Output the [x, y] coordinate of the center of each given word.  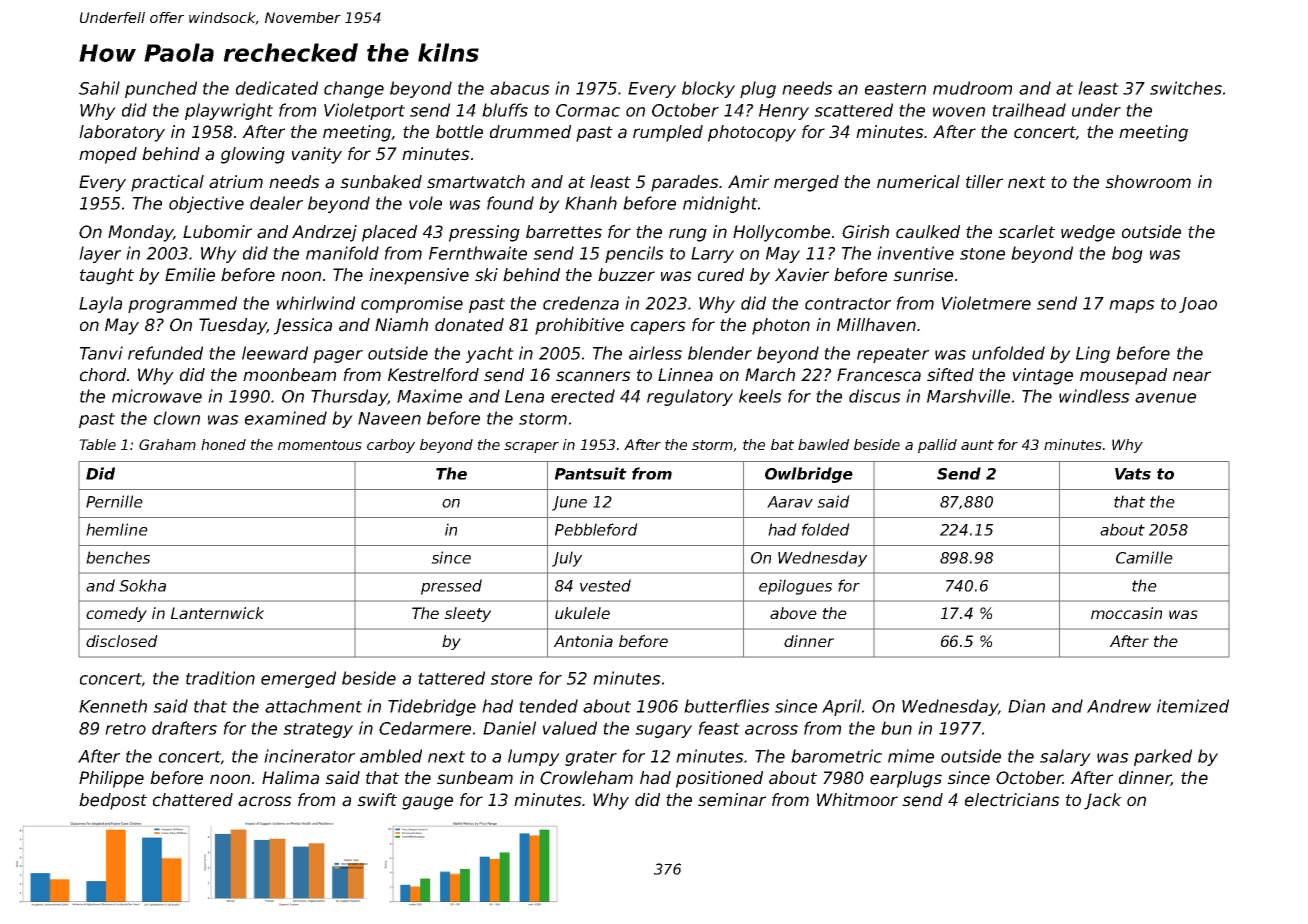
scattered [853, 110]
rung [688, 235]
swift [377, 800]
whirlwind [316, 303]
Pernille [114, 501]
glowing [253, 155]
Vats [1133, 474]
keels [760, 396]
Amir [748, 181]
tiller [984, 182]
